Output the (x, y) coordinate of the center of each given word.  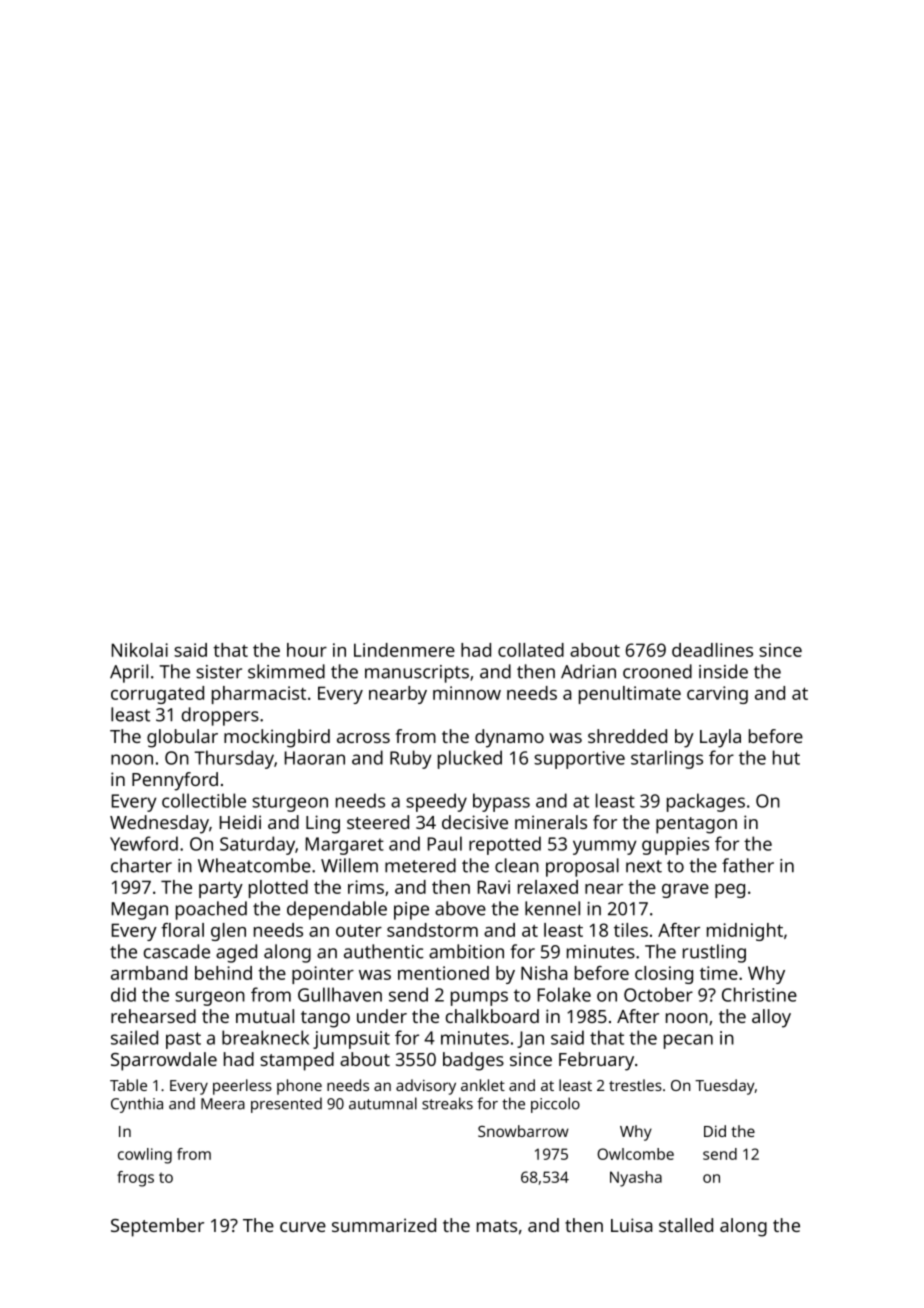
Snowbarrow (523, 1131)
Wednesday (159, 824)
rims (366, 887)
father (748, 865)
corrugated (157, 695)
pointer (323, 975)
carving (717, 695)
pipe (411, 911)
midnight (745, 932)
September (157, 1227)
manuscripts (417, 674)
